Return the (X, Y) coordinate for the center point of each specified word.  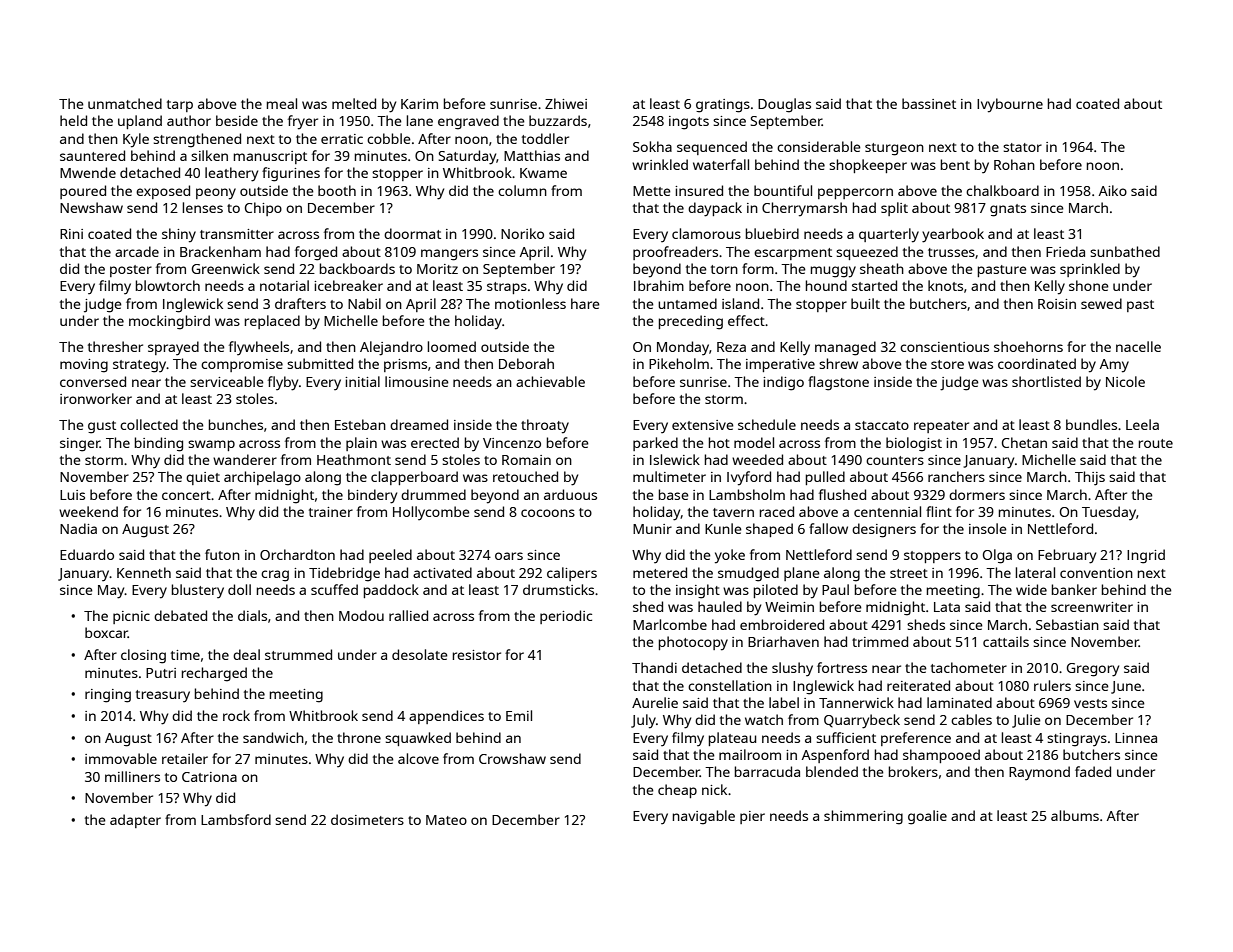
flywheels (259, 348)
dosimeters (367, 819)
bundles (1091, 424)
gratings (723, 106)
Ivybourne (1010, 105)
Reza (731, 347)
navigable (704, 817)
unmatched (125, 103)
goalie (927, 817)
